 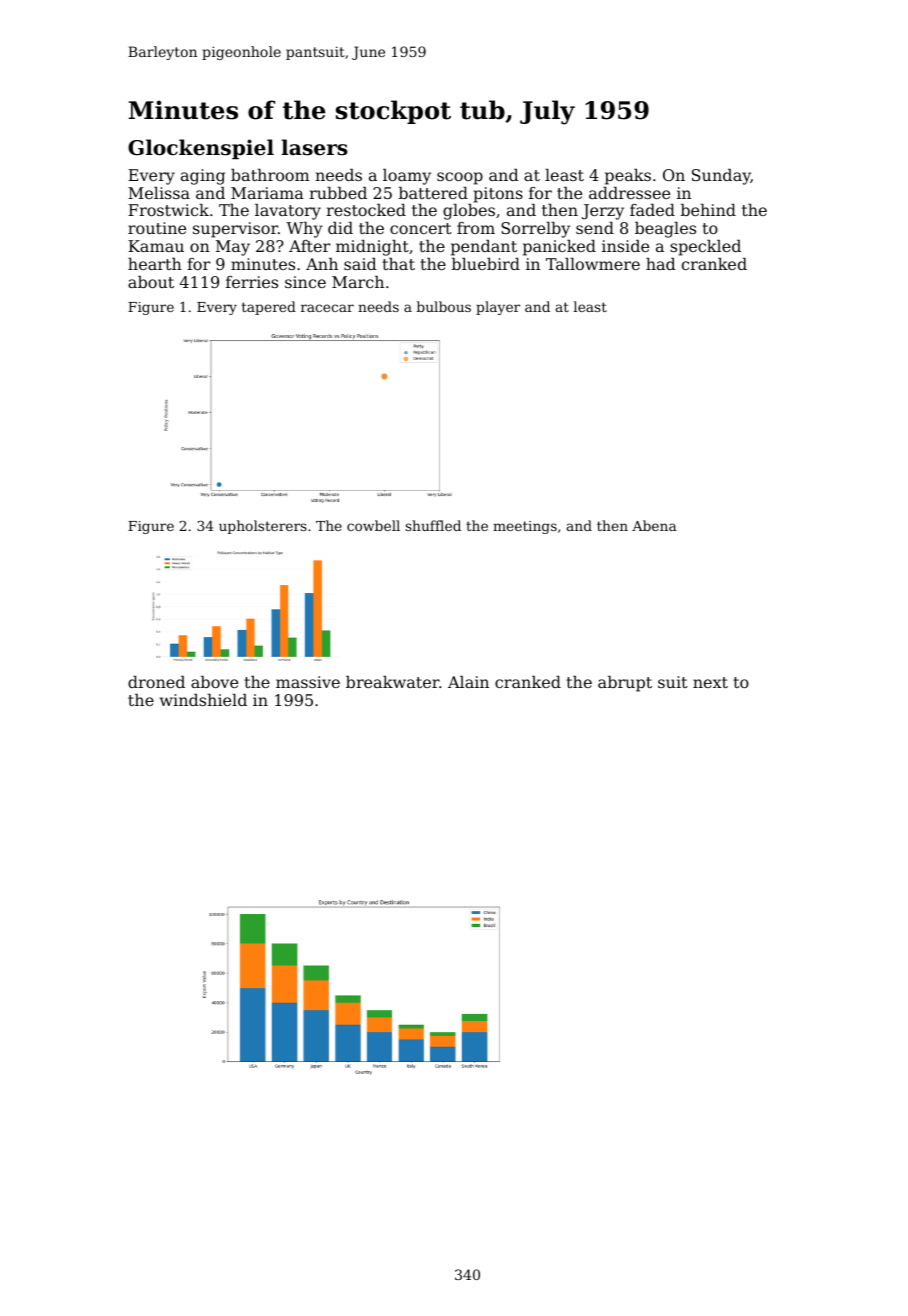 I want to click on player, so click(x=498, y=308).
